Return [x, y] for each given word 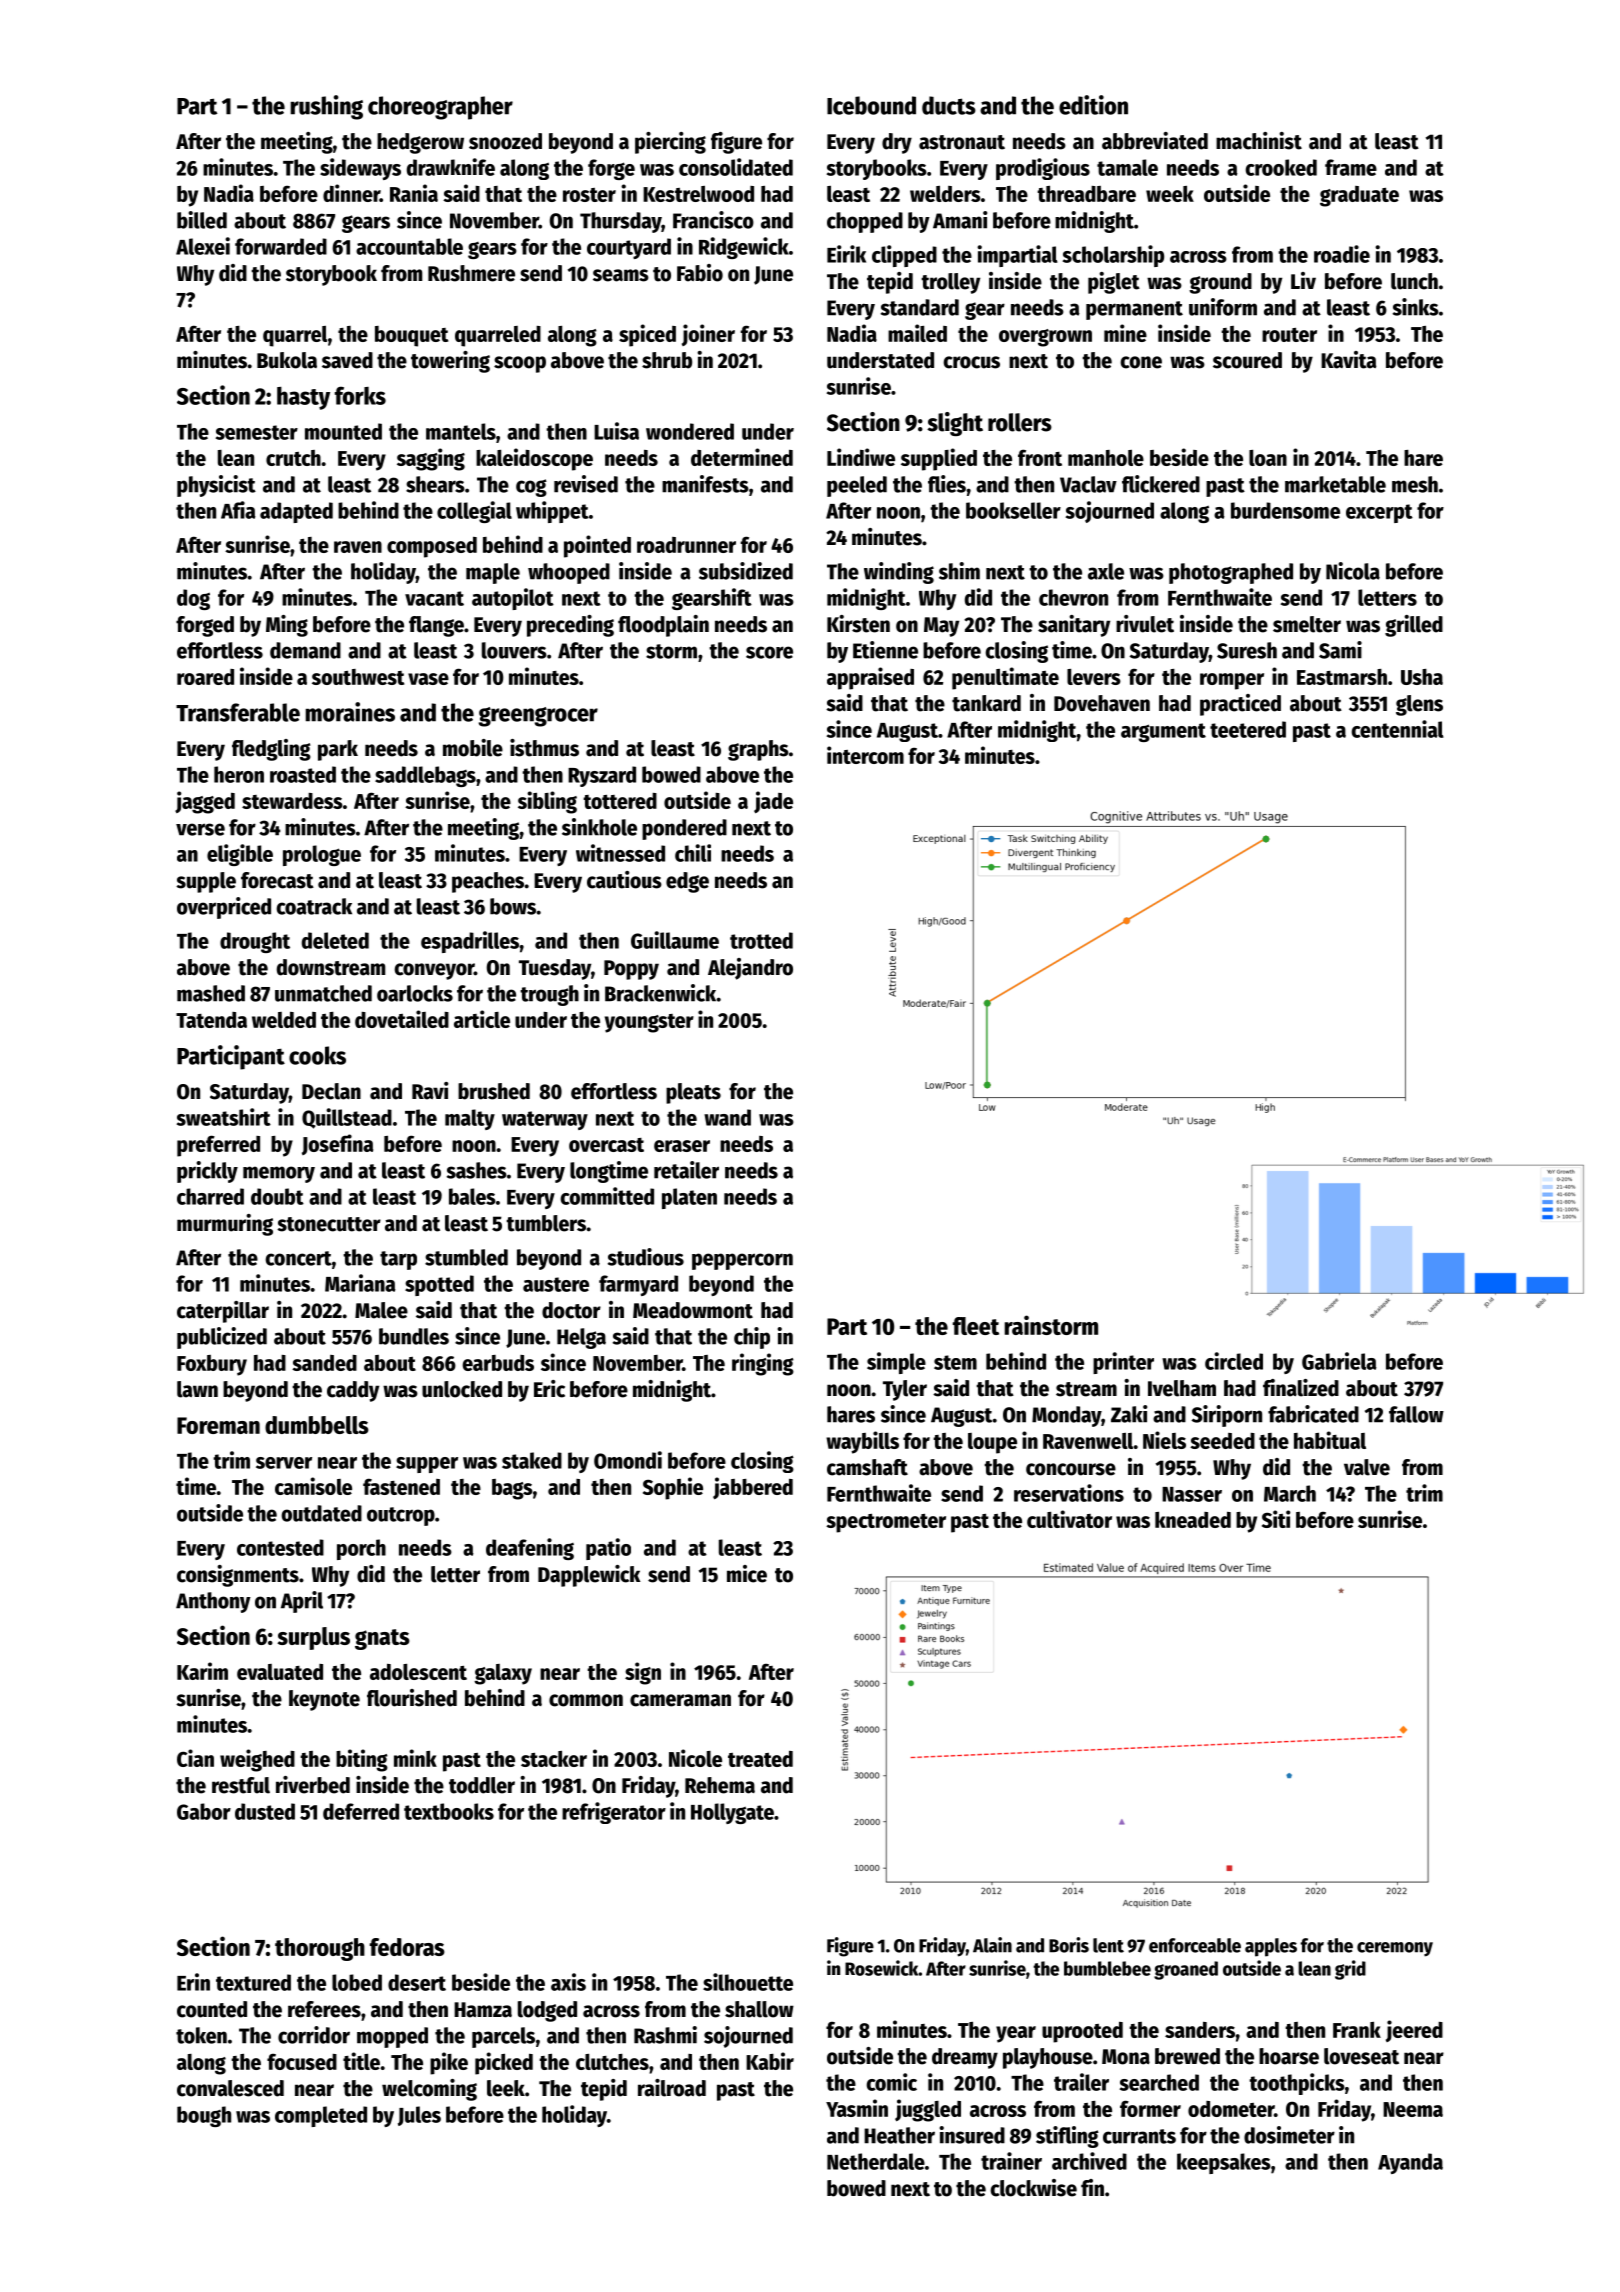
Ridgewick [744, 248]
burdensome [1285, 510]
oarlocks [415, 993]
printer [1123, 1363]
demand [305, 650]
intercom [865, 755]
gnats [382, 1639]
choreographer [440, 108]
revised [586, 484]
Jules [419, 2116]
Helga [581, 1338]
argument [1163, 732]
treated [760, 1759]
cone [1141, 362]
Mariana [360, 1283]
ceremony [1395, 1949]
